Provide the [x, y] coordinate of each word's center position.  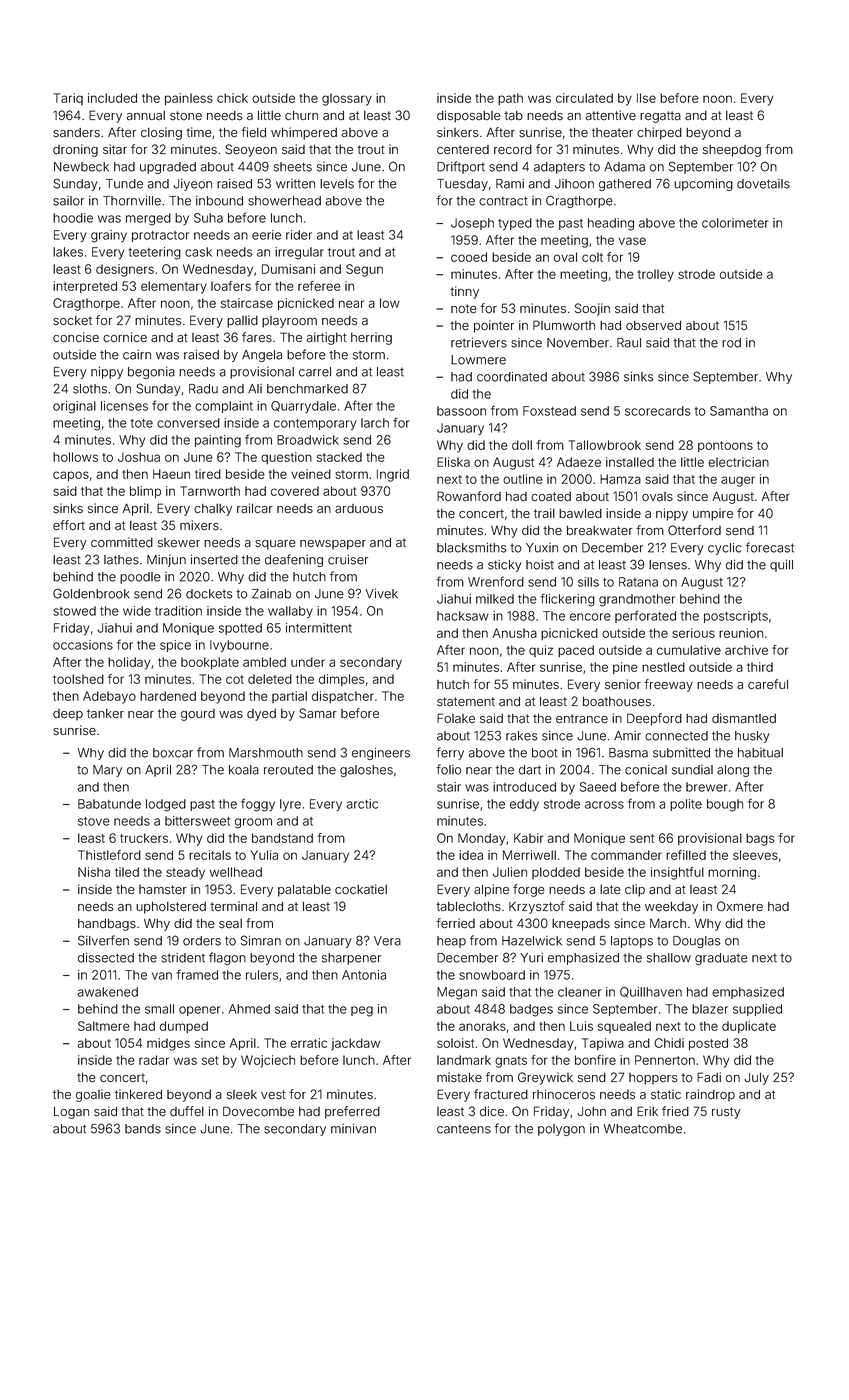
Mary [107, 771]
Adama [624, 167]
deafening [294, 560]
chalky [213, 510]
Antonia [364, 975]
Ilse [646, 98]
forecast [770, 547]
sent [642, 838]
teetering [154, 253]
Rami [510, 184]
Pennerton [665, 1060]
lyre [290, 805]
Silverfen [103, 940]
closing [161, 133]
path [510, 99]
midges [168, 1044]
